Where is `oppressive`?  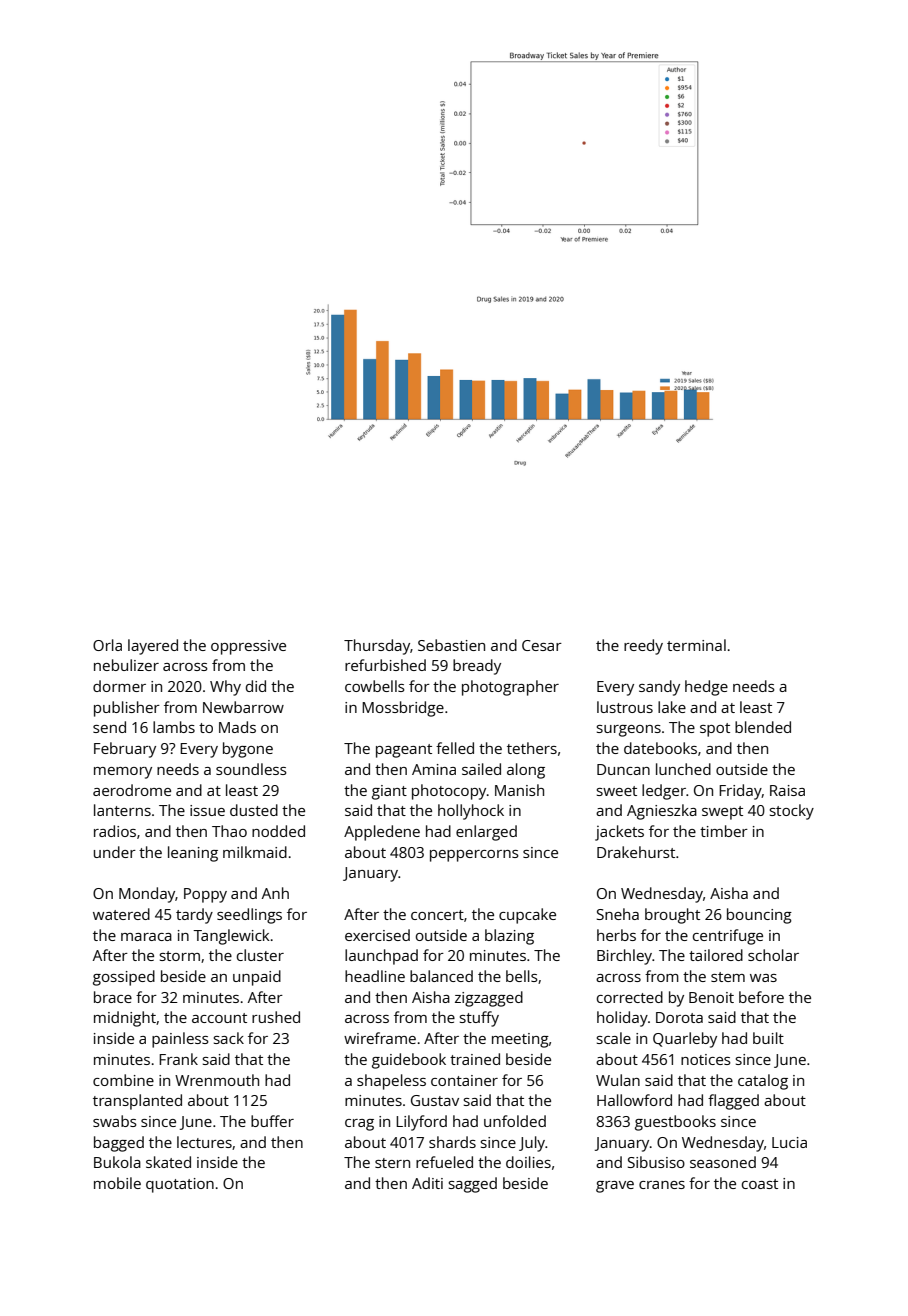 oppressive is located at coordinates (248, 647).
